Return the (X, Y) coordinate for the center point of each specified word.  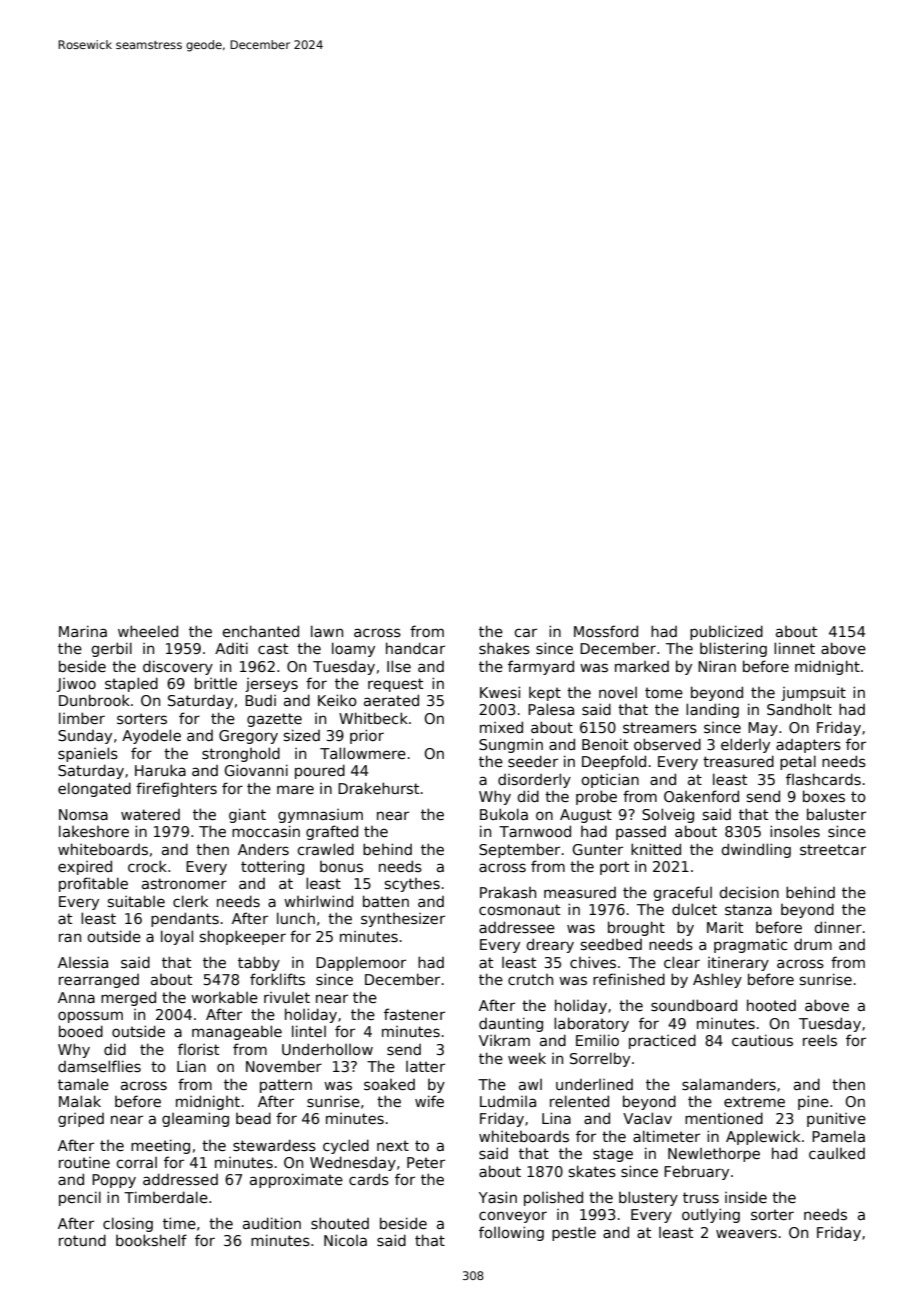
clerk (190, 901)
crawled (325, 849)
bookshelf (151, 1240)
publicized (726, 632)
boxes (824, 796)
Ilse (399, 666)
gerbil (111, 649)
